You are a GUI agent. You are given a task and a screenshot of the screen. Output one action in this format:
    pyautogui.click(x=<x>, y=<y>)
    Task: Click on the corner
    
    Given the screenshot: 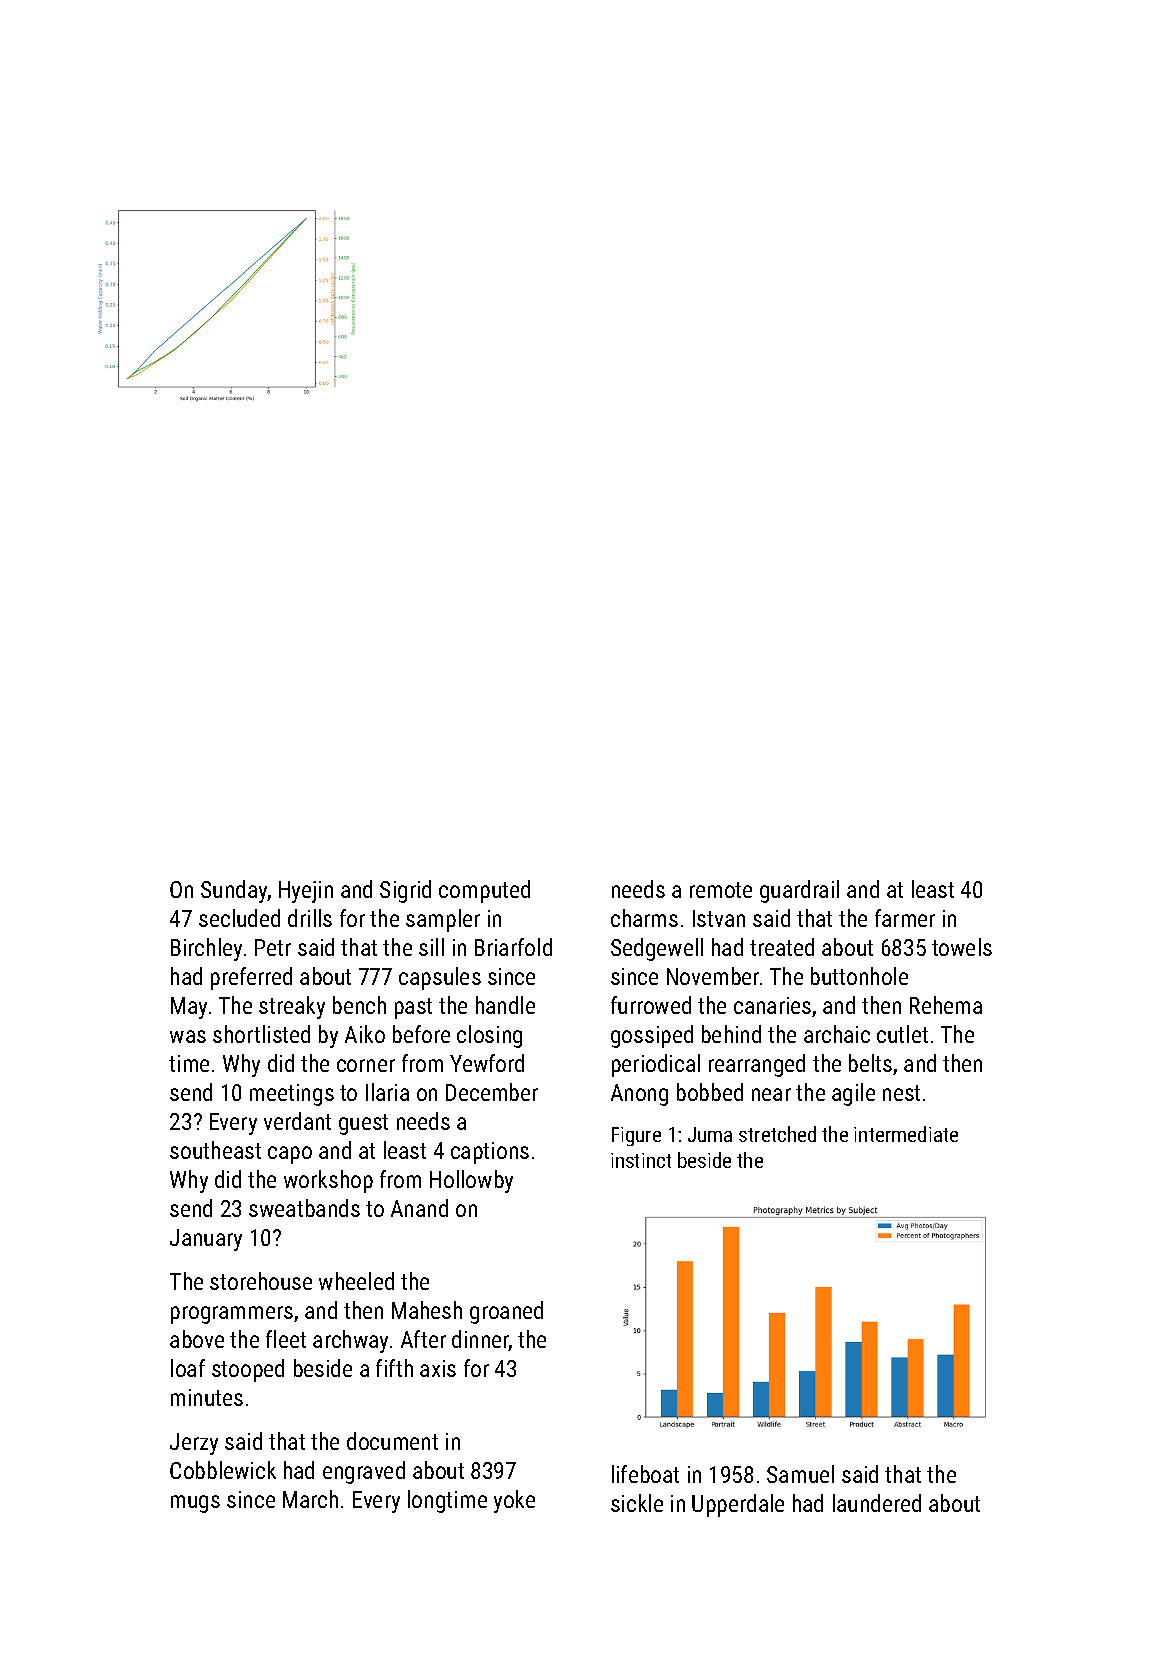 What is the action you would take?
    pyautogui.click(x=366, y=1065)
